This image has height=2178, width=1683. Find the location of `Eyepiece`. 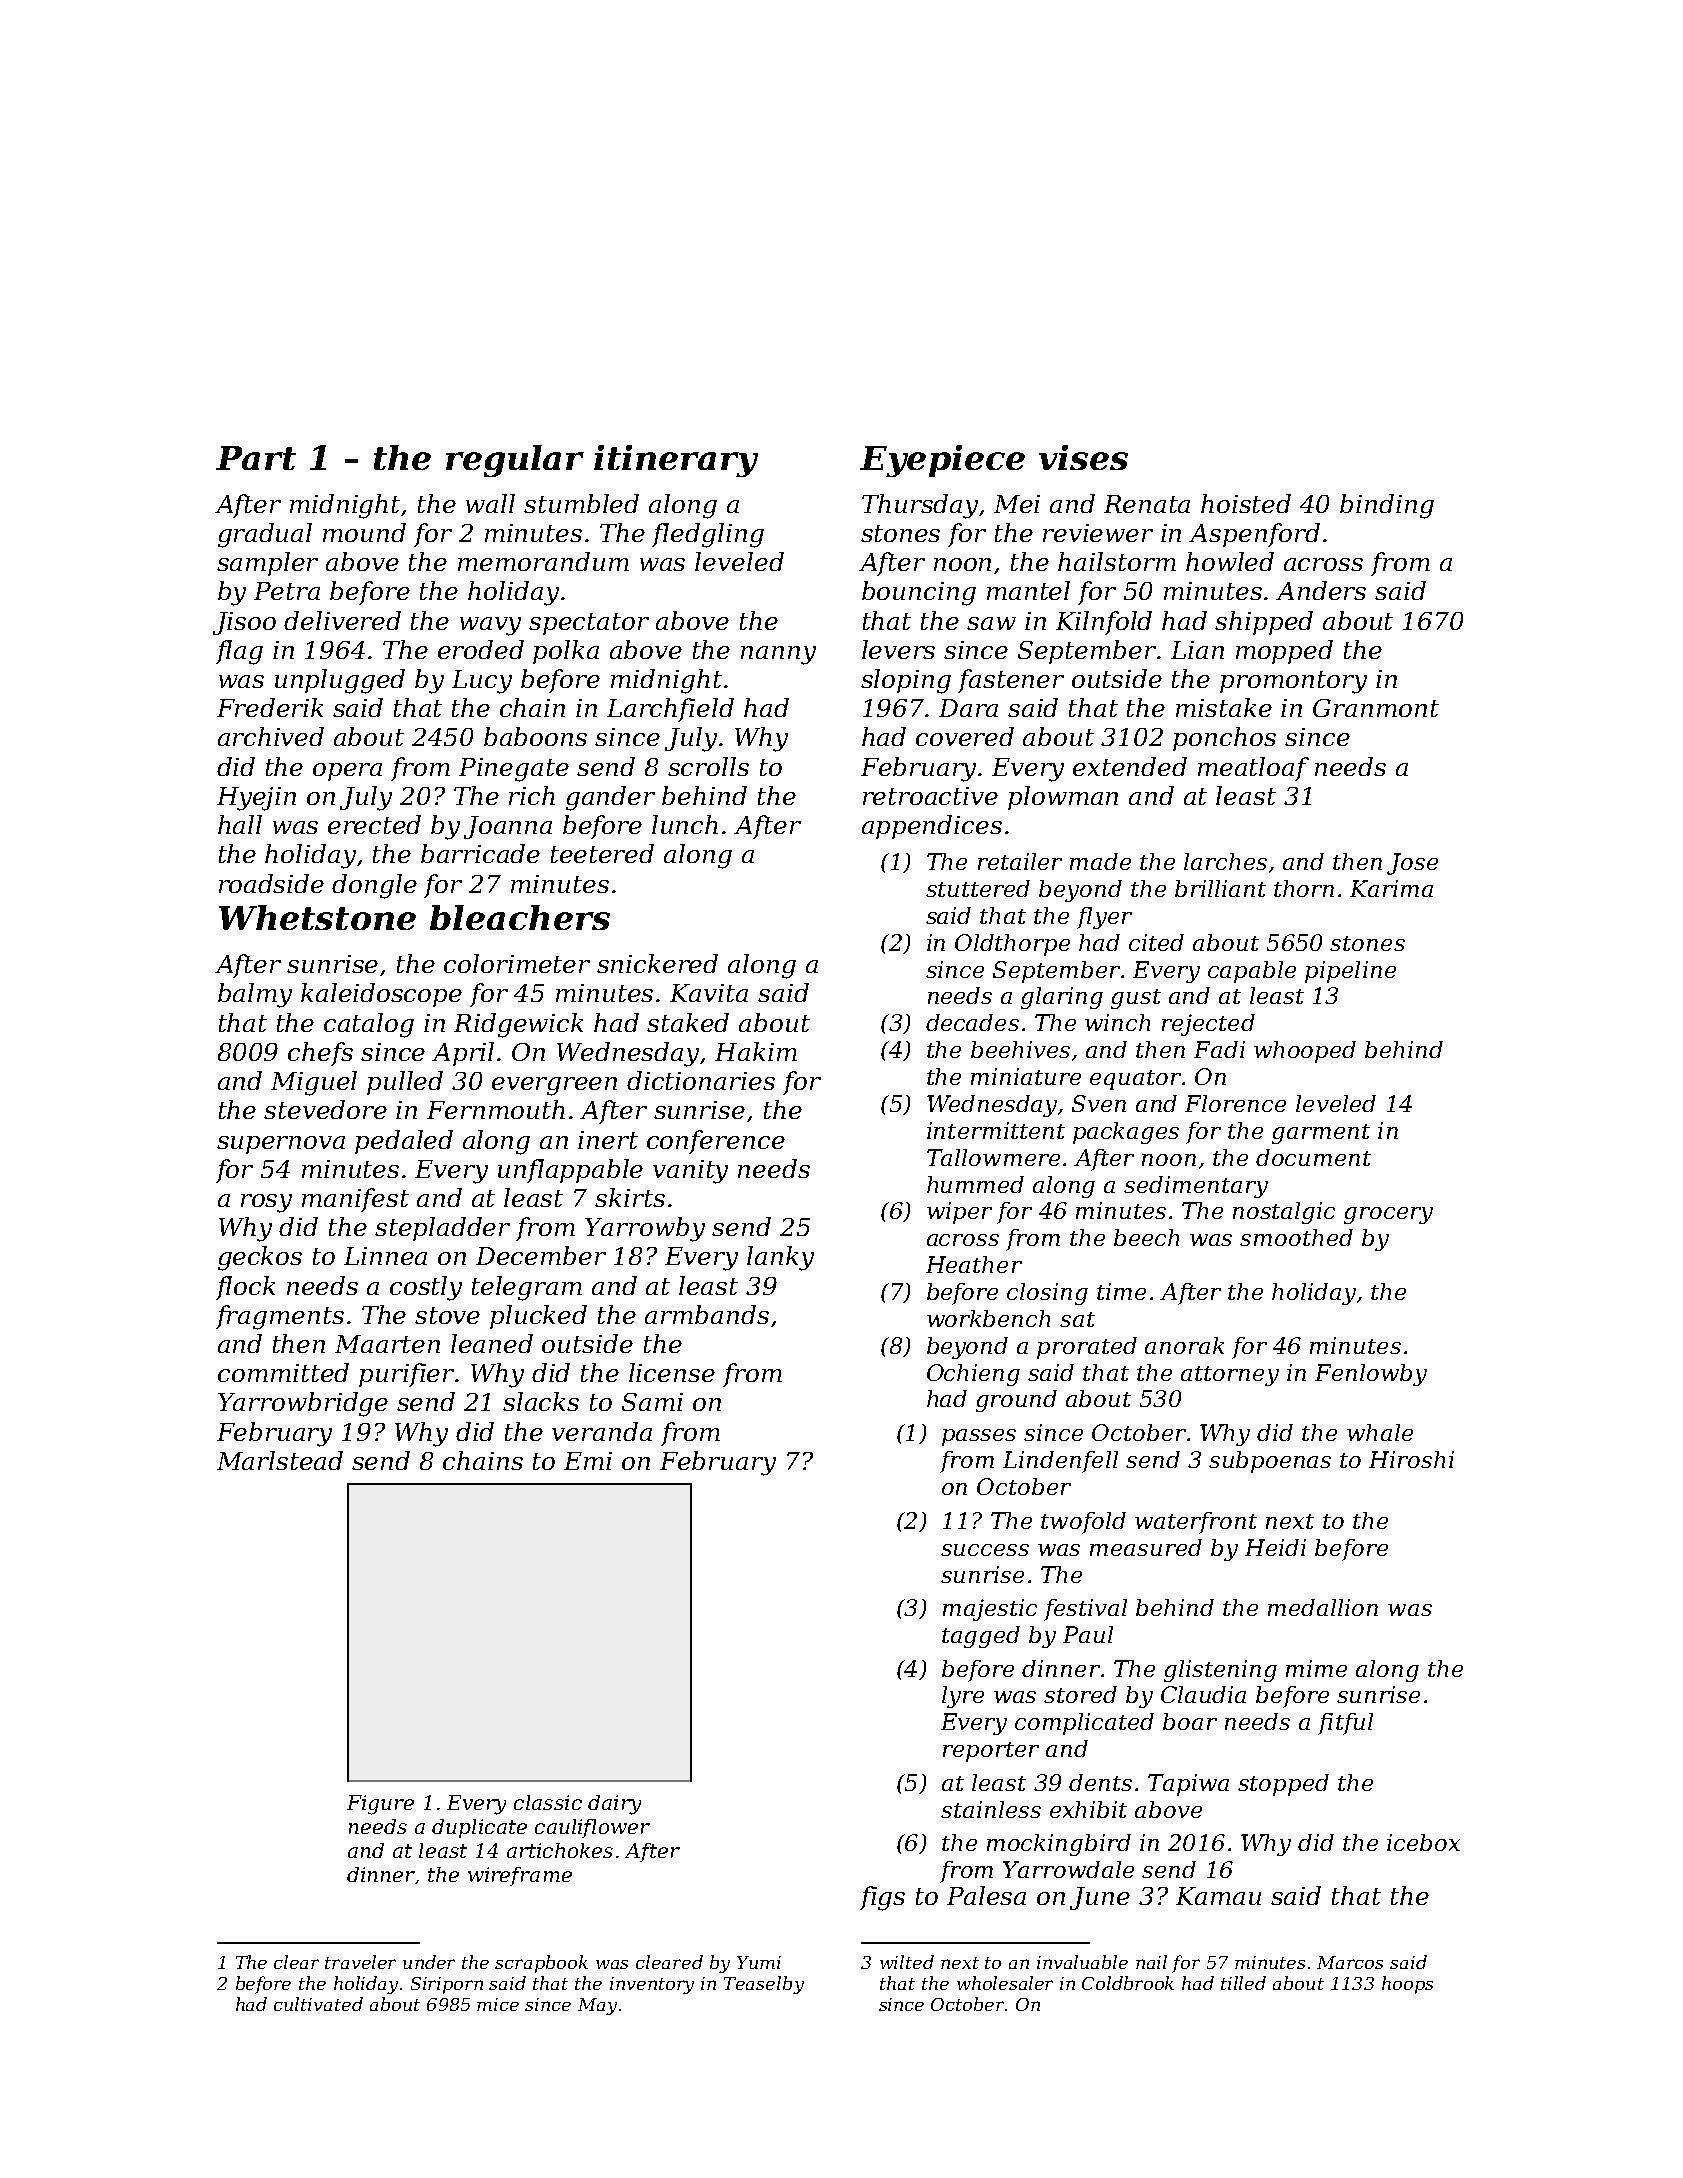

Eyepiece is located at coordinates (942, 461).
